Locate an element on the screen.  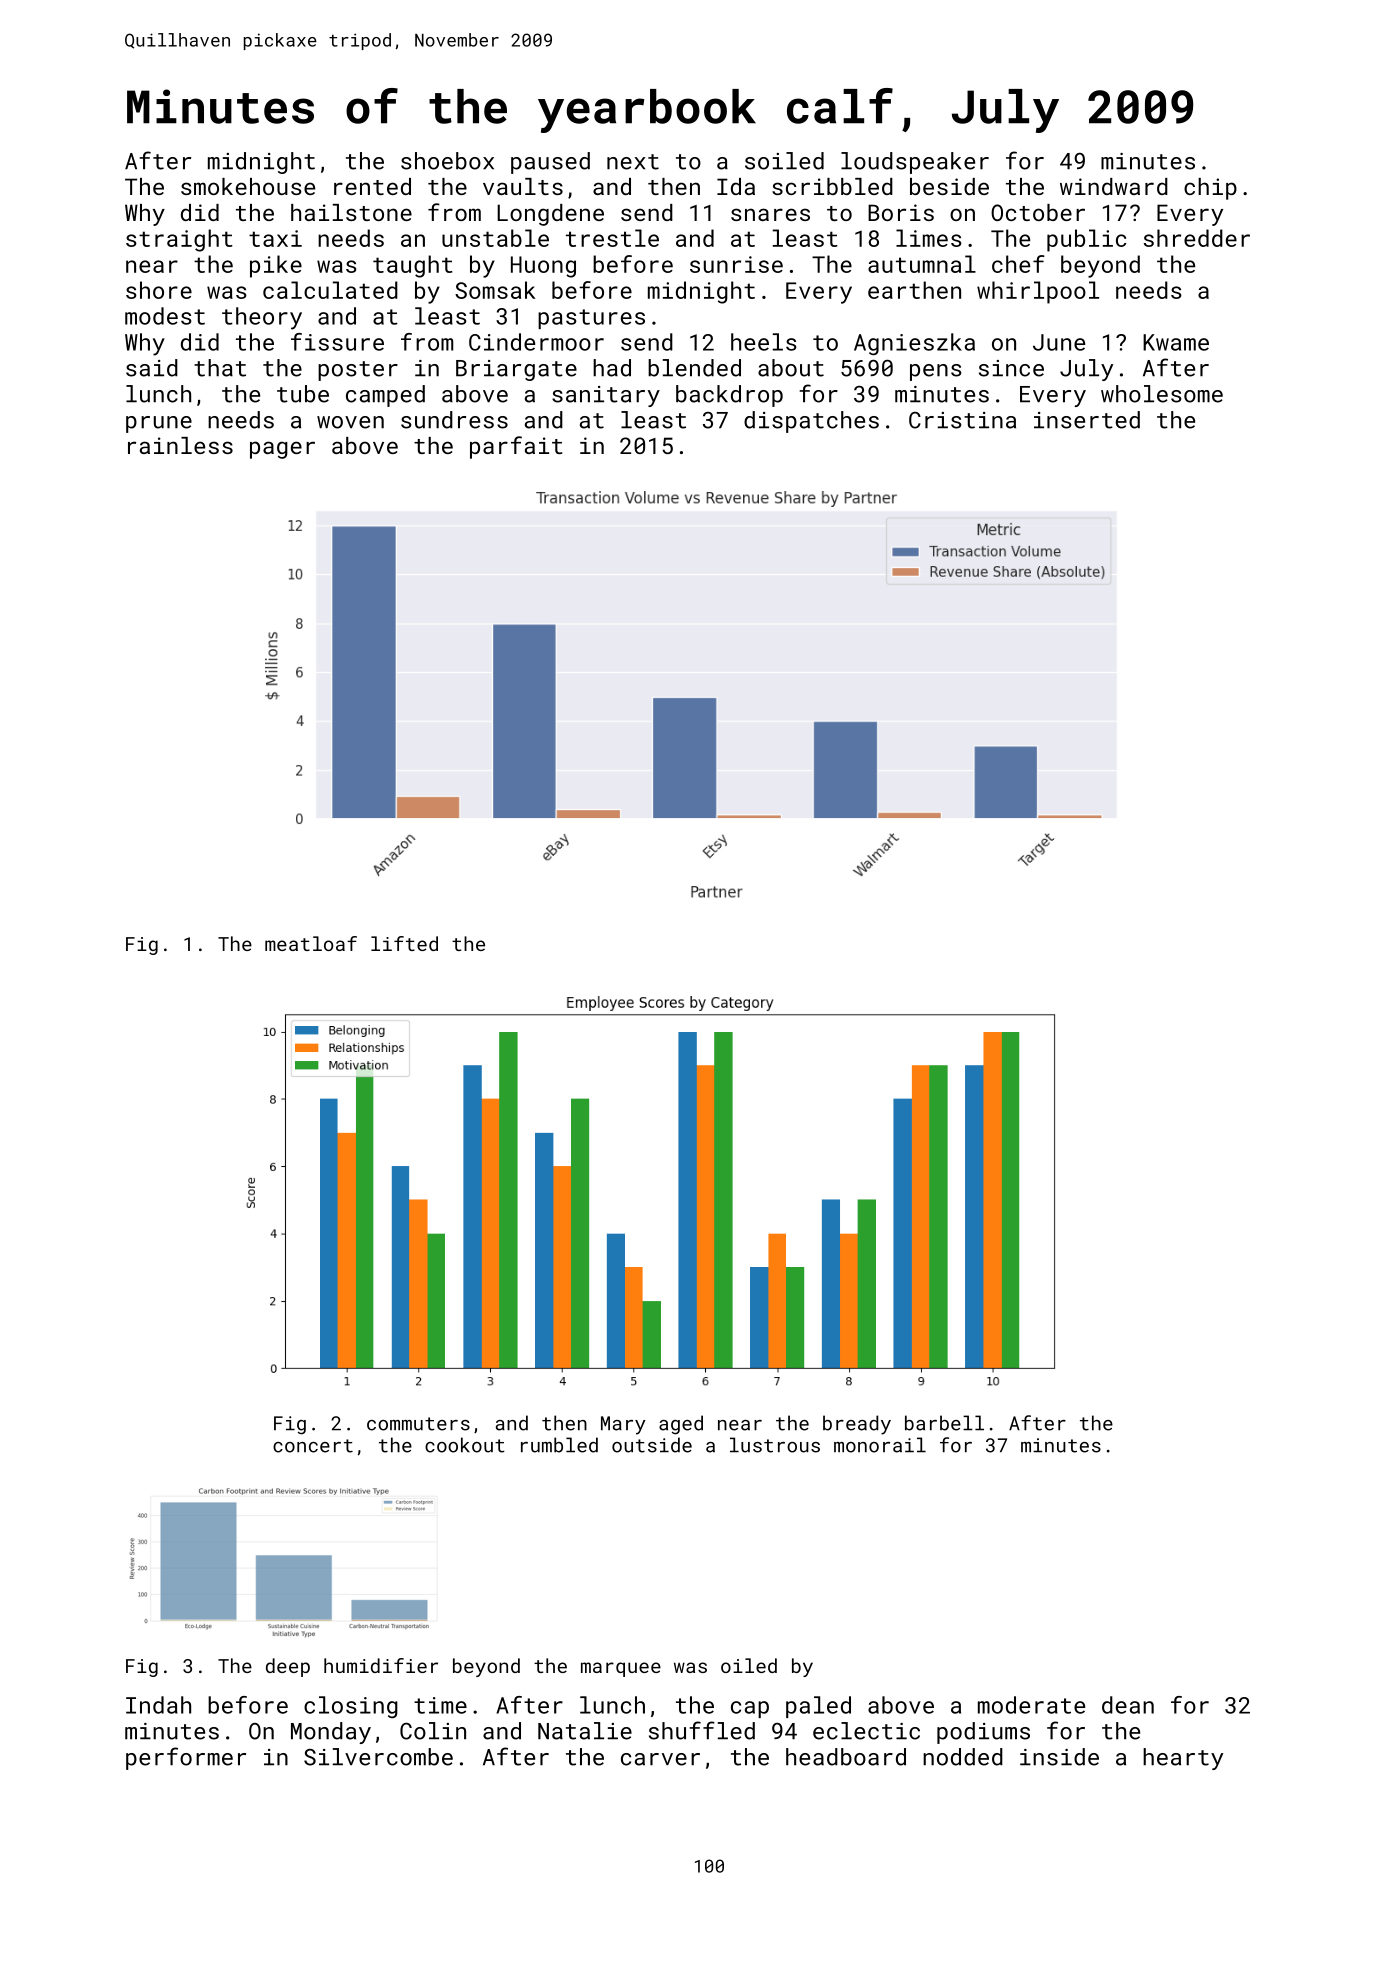
meatloaf is located at coordinates (311, 943).
